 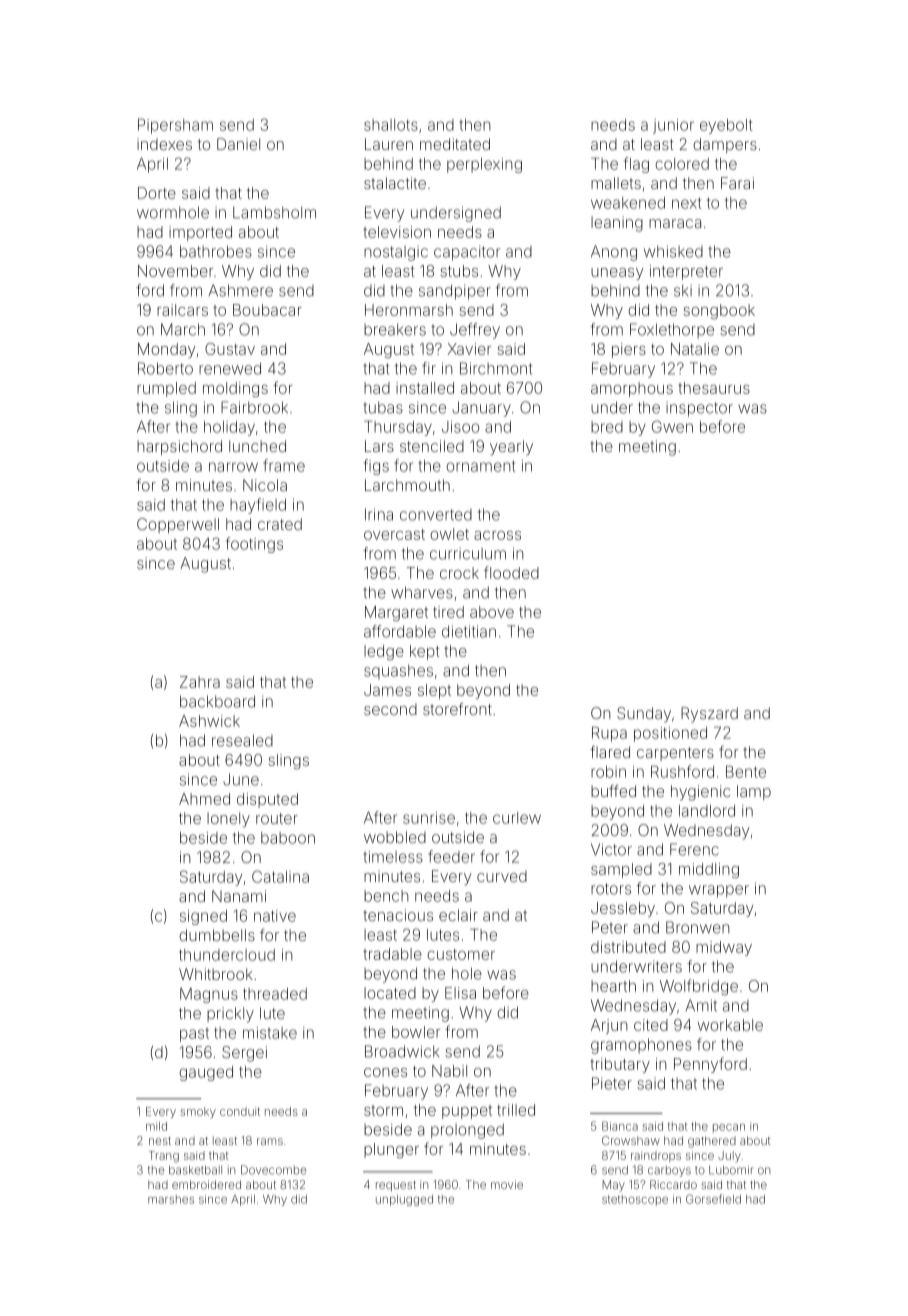 What do you see at coordinates (699, 409) in the image?
I see `inspector` at bounding box center [699, 409].
